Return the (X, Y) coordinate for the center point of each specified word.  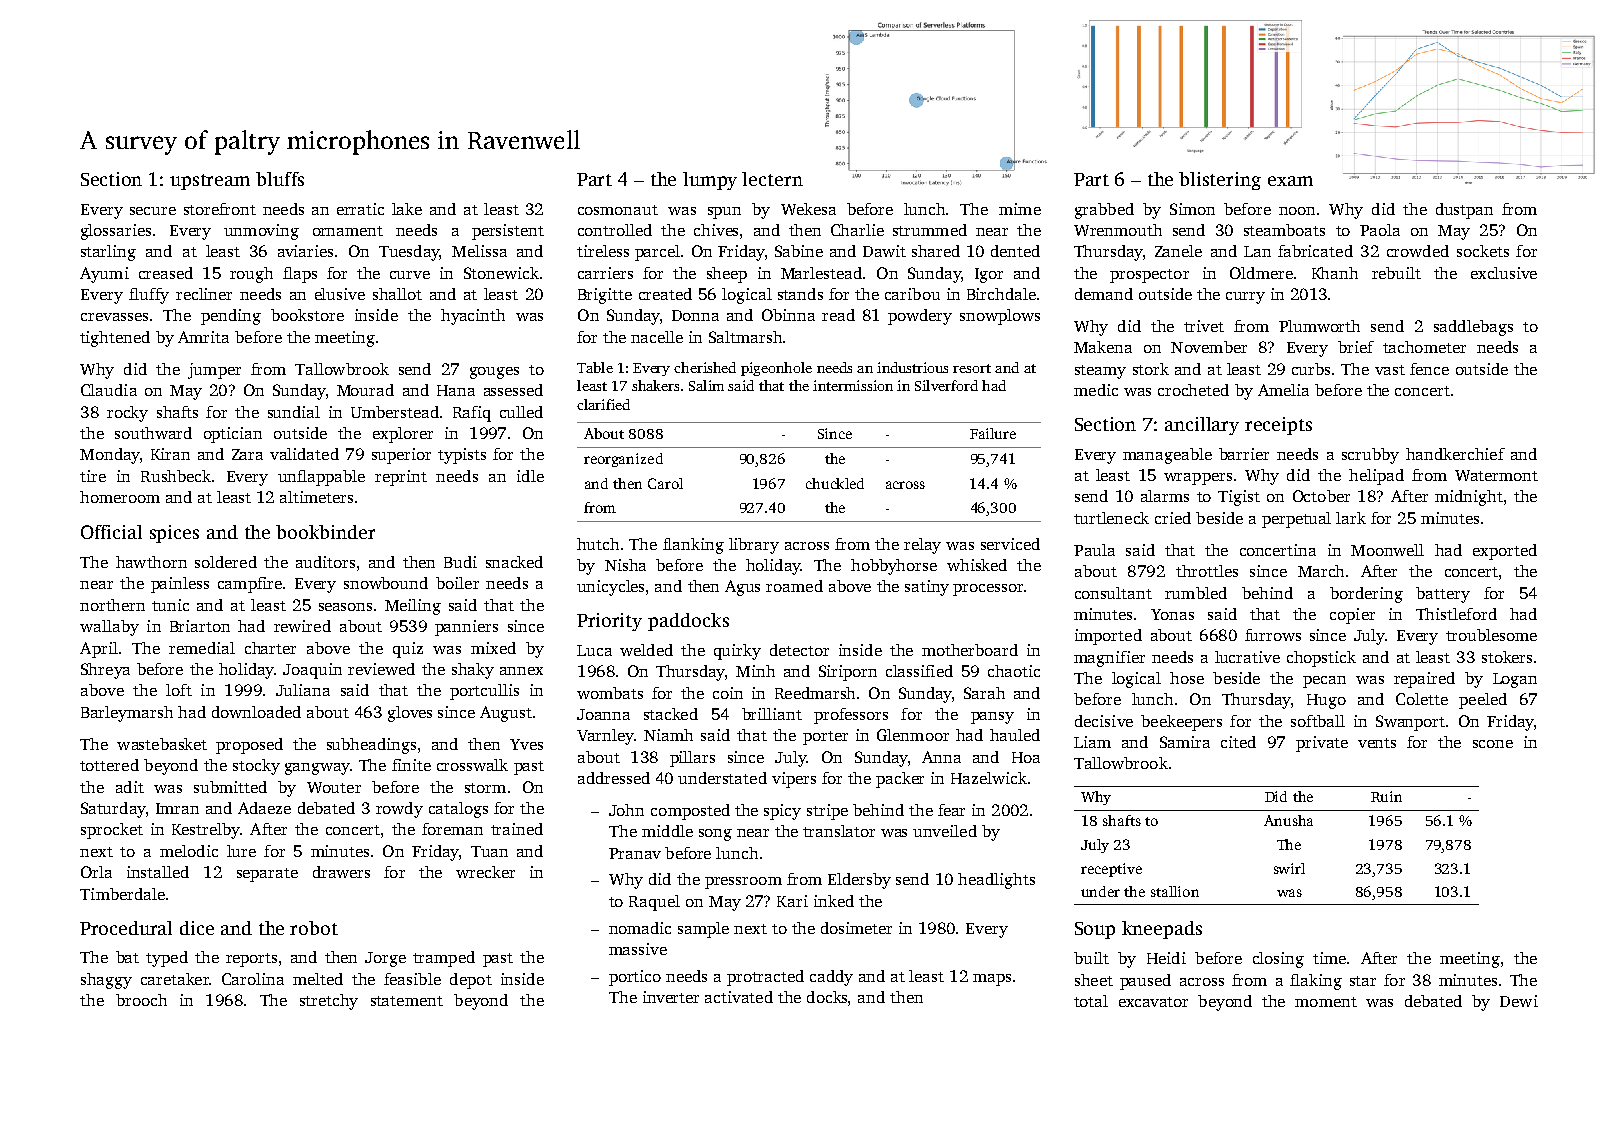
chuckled (835, 483)
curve (410, 275)
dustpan (1464, 211)
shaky (473, 671)
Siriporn (848, 673)
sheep (727, 275)
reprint (401, 478)
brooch (141, 1000)
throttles (1207, 571)
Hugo (1326, 701)
